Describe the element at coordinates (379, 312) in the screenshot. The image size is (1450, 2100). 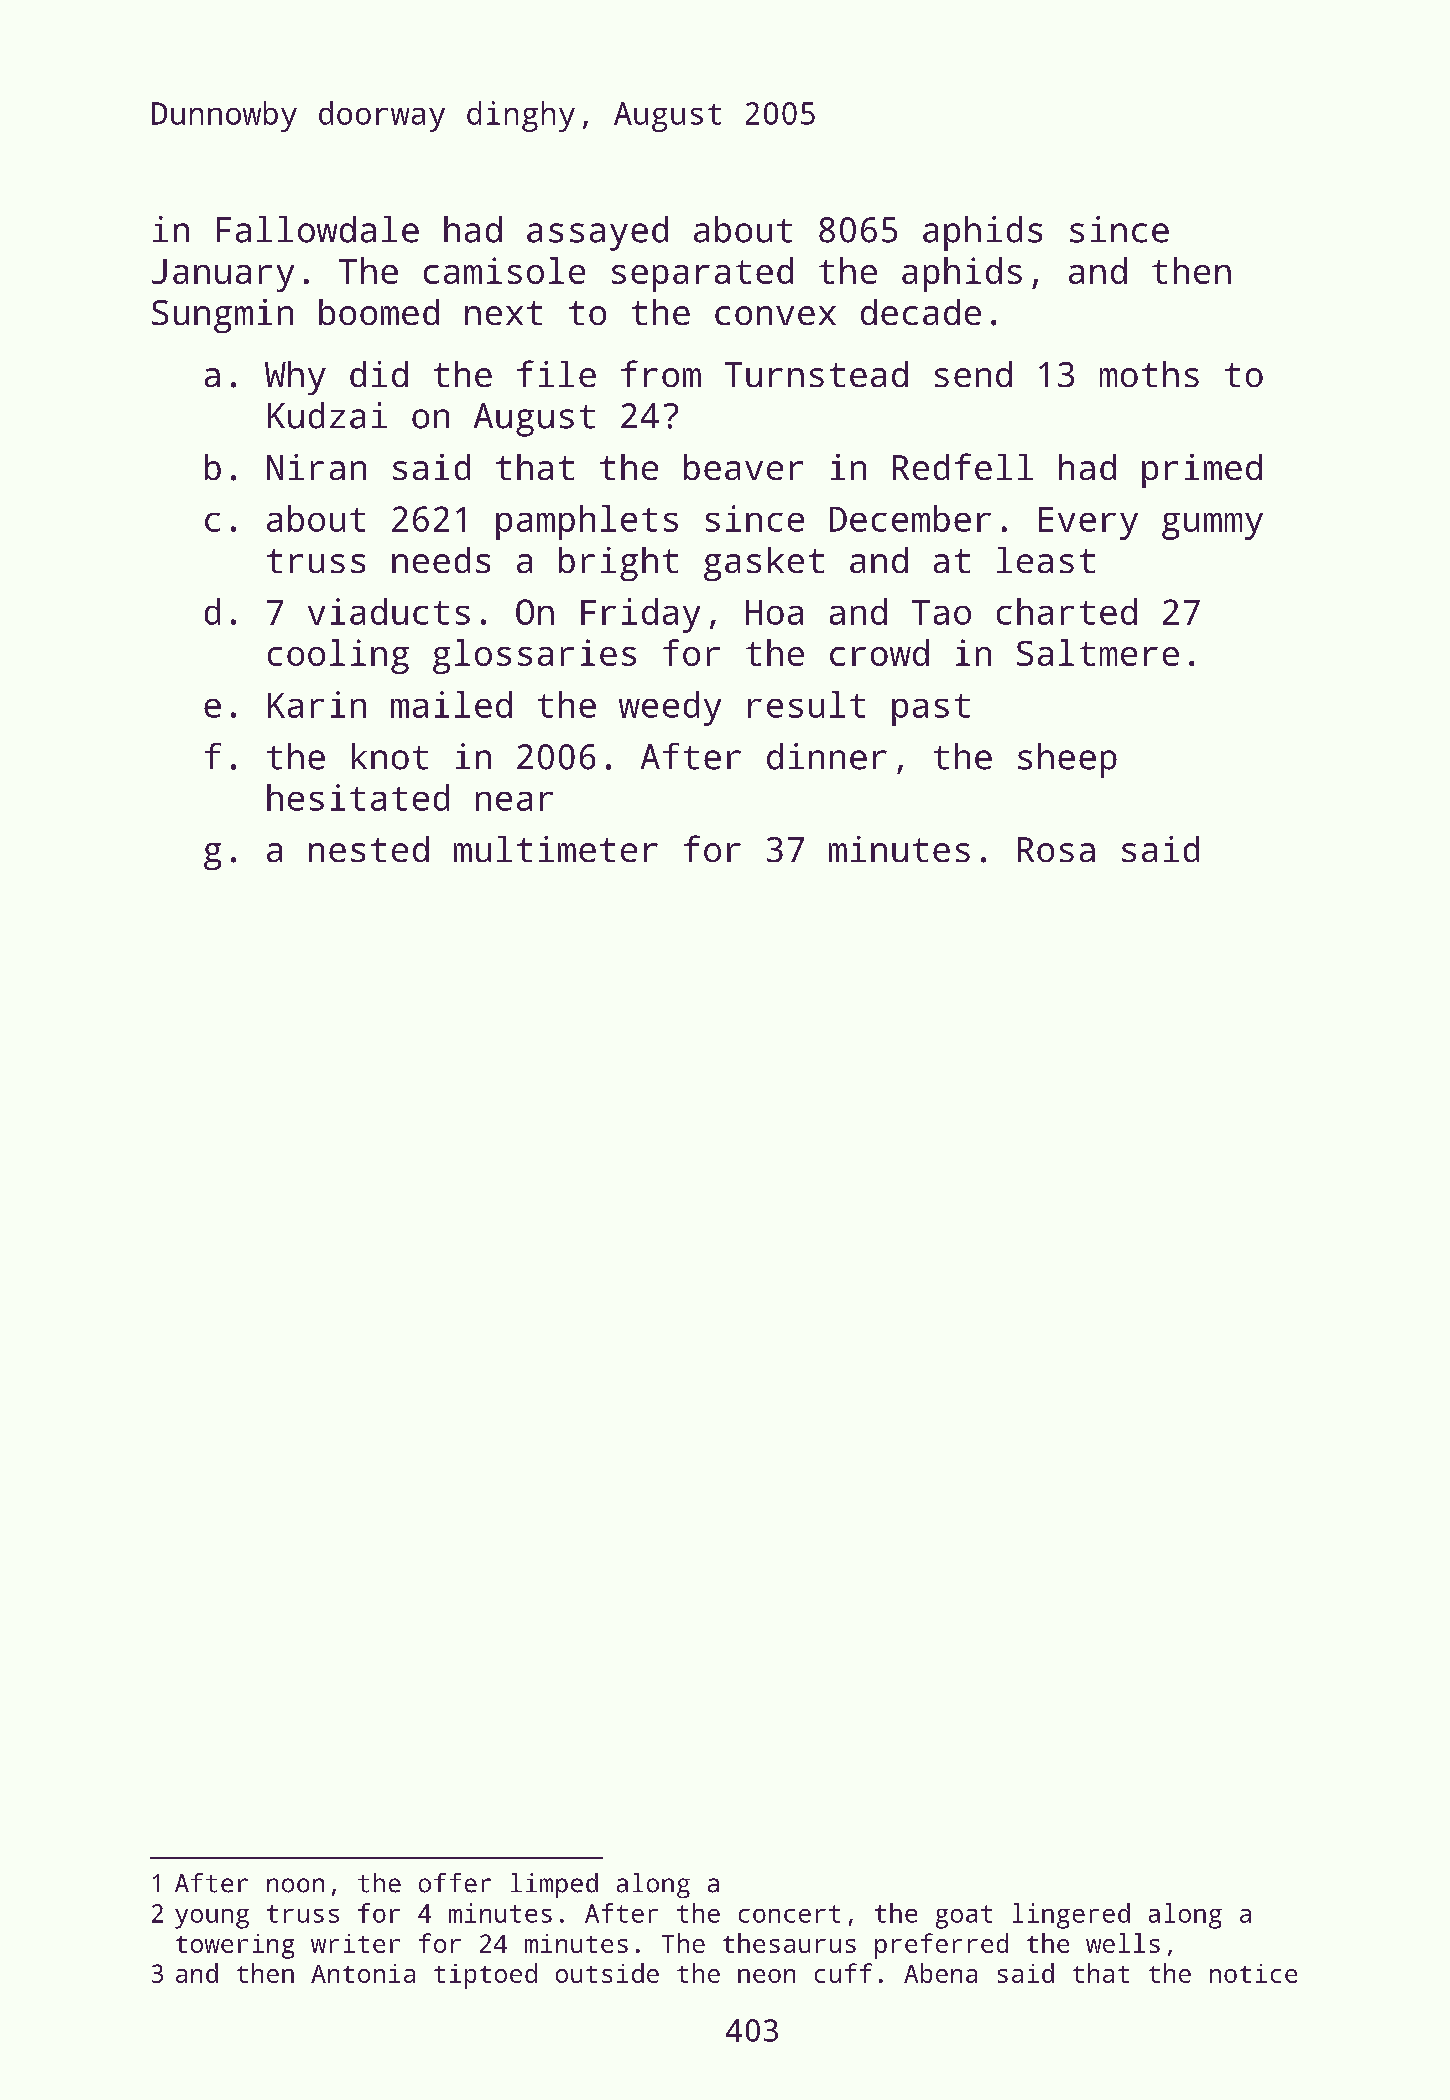
I see `boomed` at that location.
